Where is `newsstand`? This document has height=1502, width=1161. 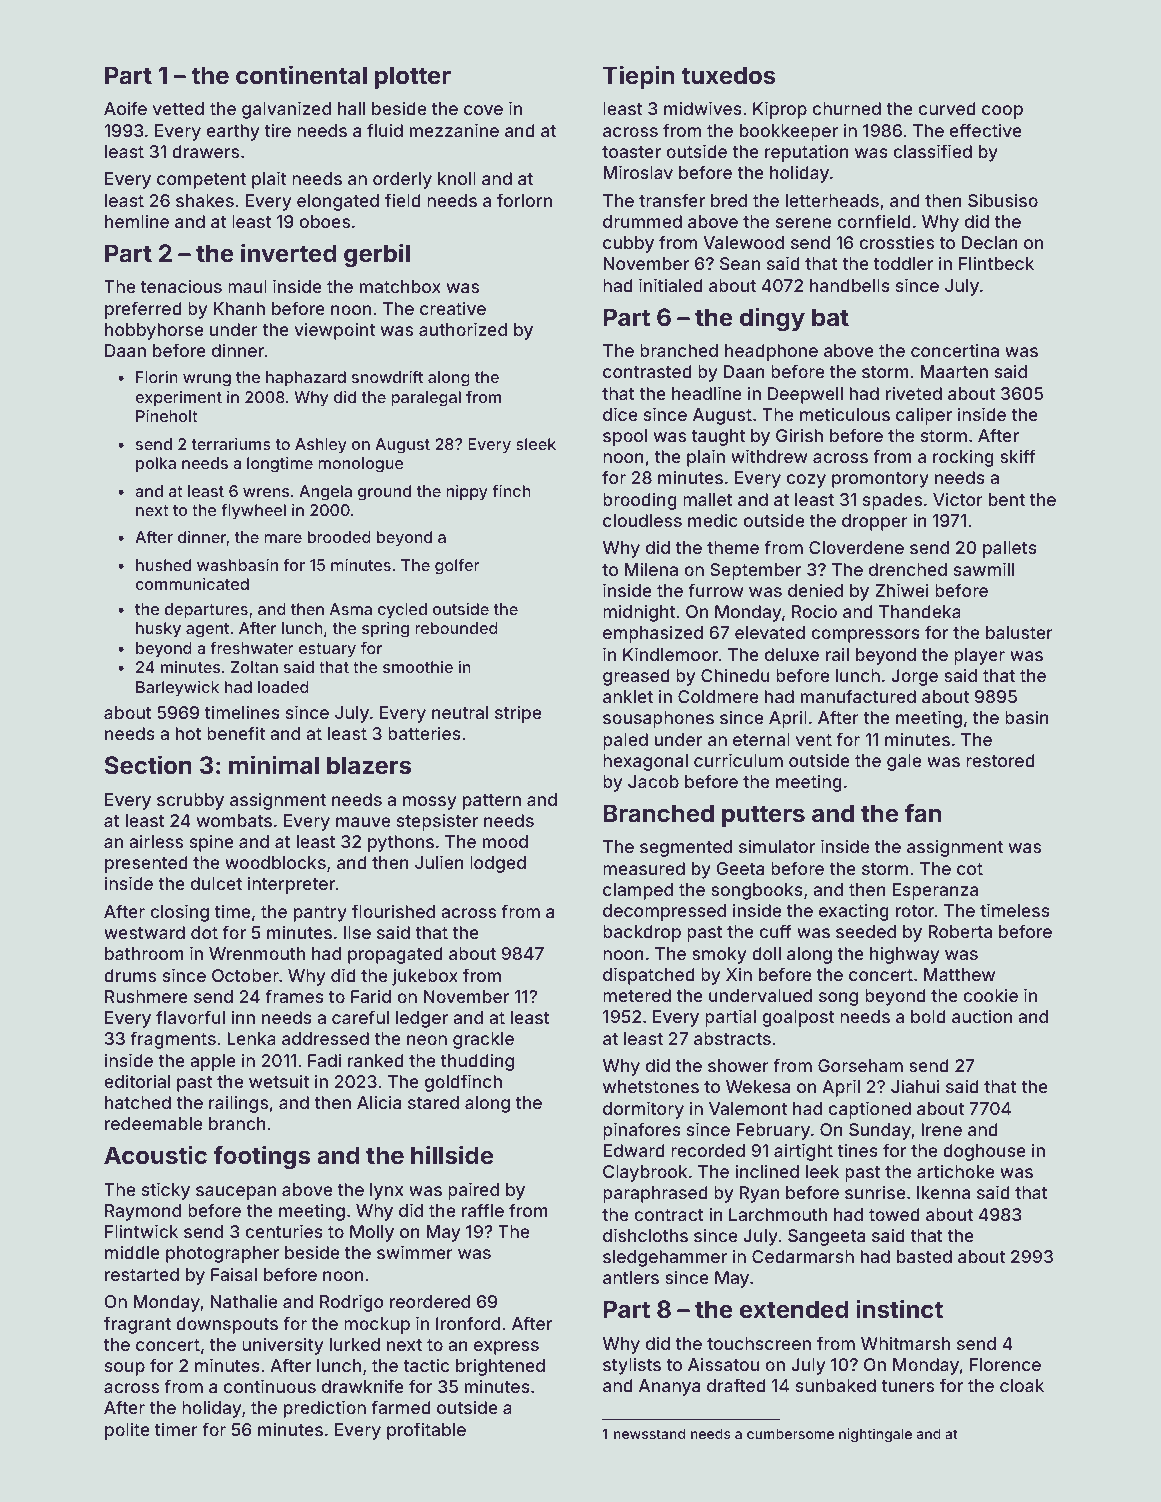 newsstand is located at coordinates (649, 1434).
